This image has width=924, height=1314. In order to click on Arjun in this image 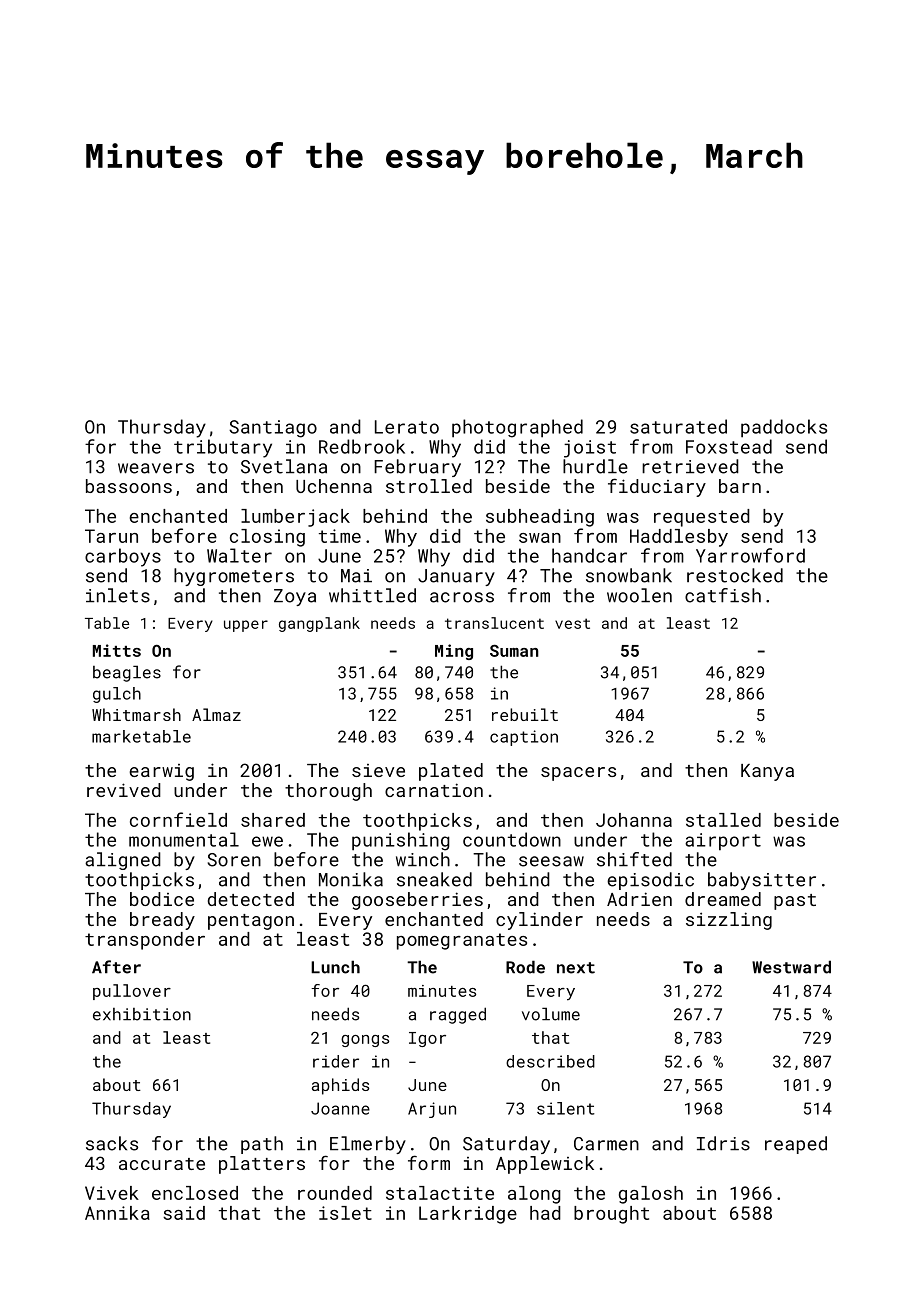, I will do `click(432, 1110)`.
